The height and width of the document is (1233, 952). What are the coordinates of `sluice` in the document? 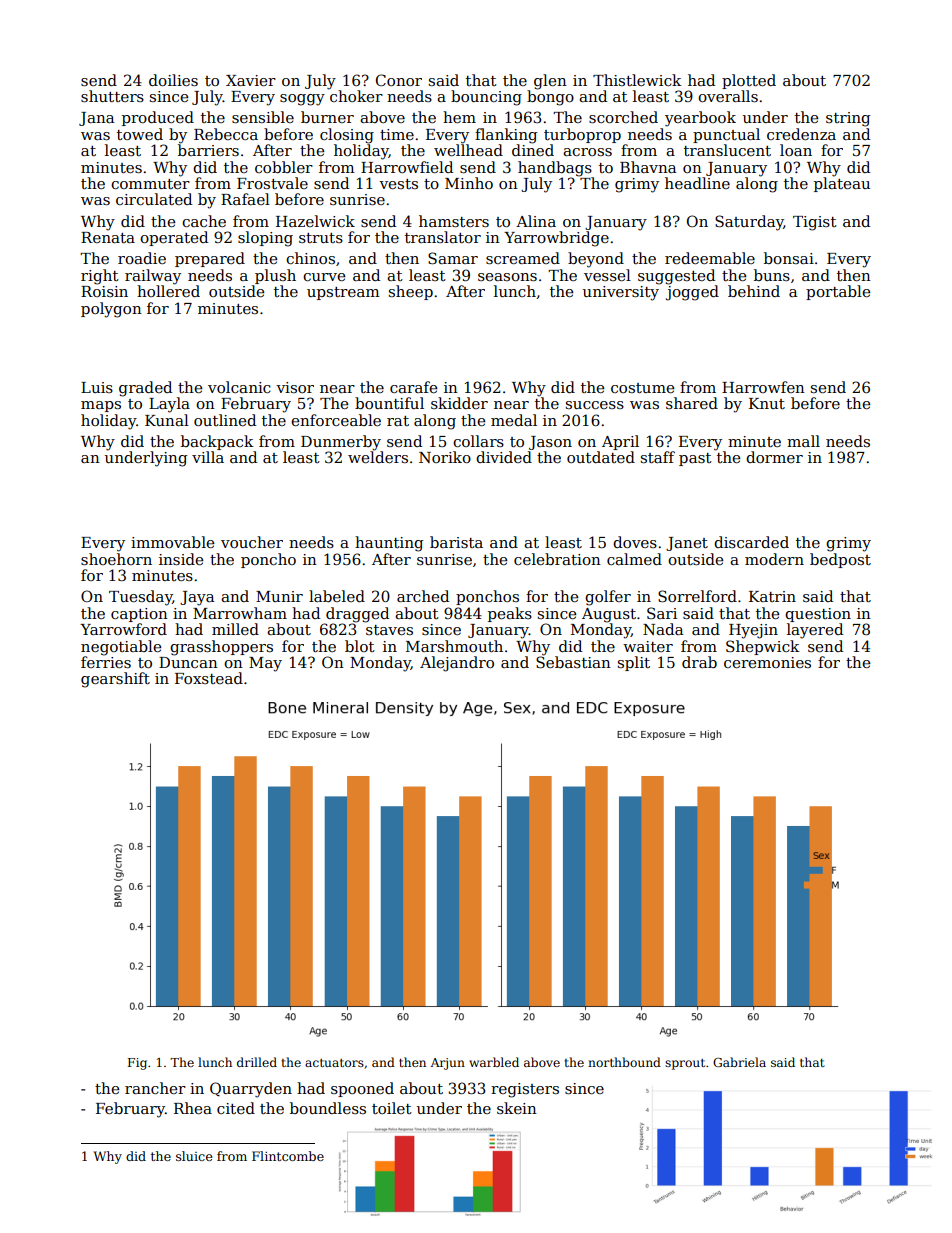 It's located at (194, 1156).
